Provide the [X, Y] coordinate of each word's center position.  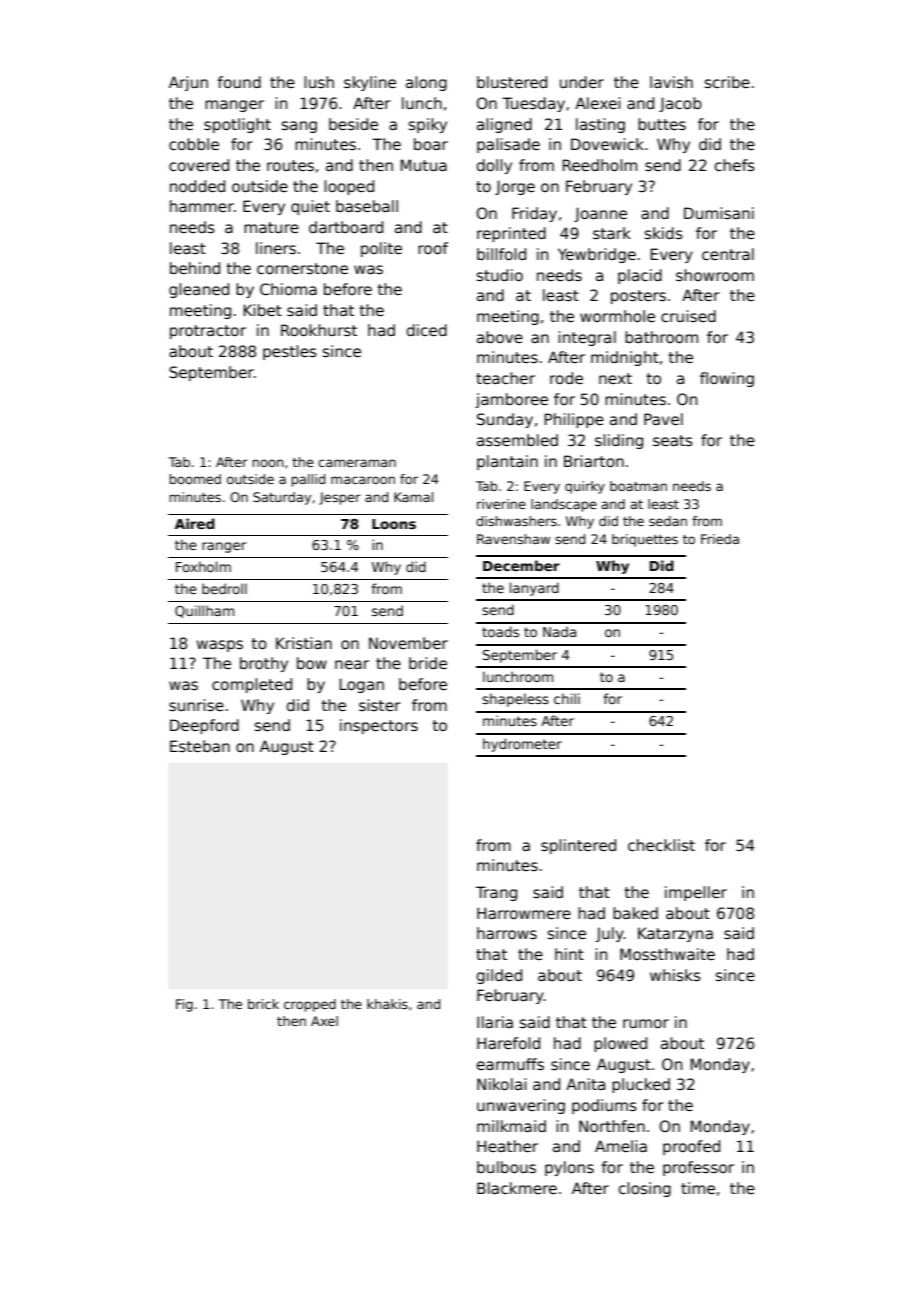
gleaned [199, 290]
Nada [559, 631]
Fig [184, 1005]
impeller [696, 893]
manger [234, 106]
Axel [324, 1021]
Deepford [204, 726]
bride [428, 663]
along [426, 83]
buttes [662, 124]
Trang [496, 893]
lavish [671, 82]
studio [500, 275]
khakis [387, 1004]
